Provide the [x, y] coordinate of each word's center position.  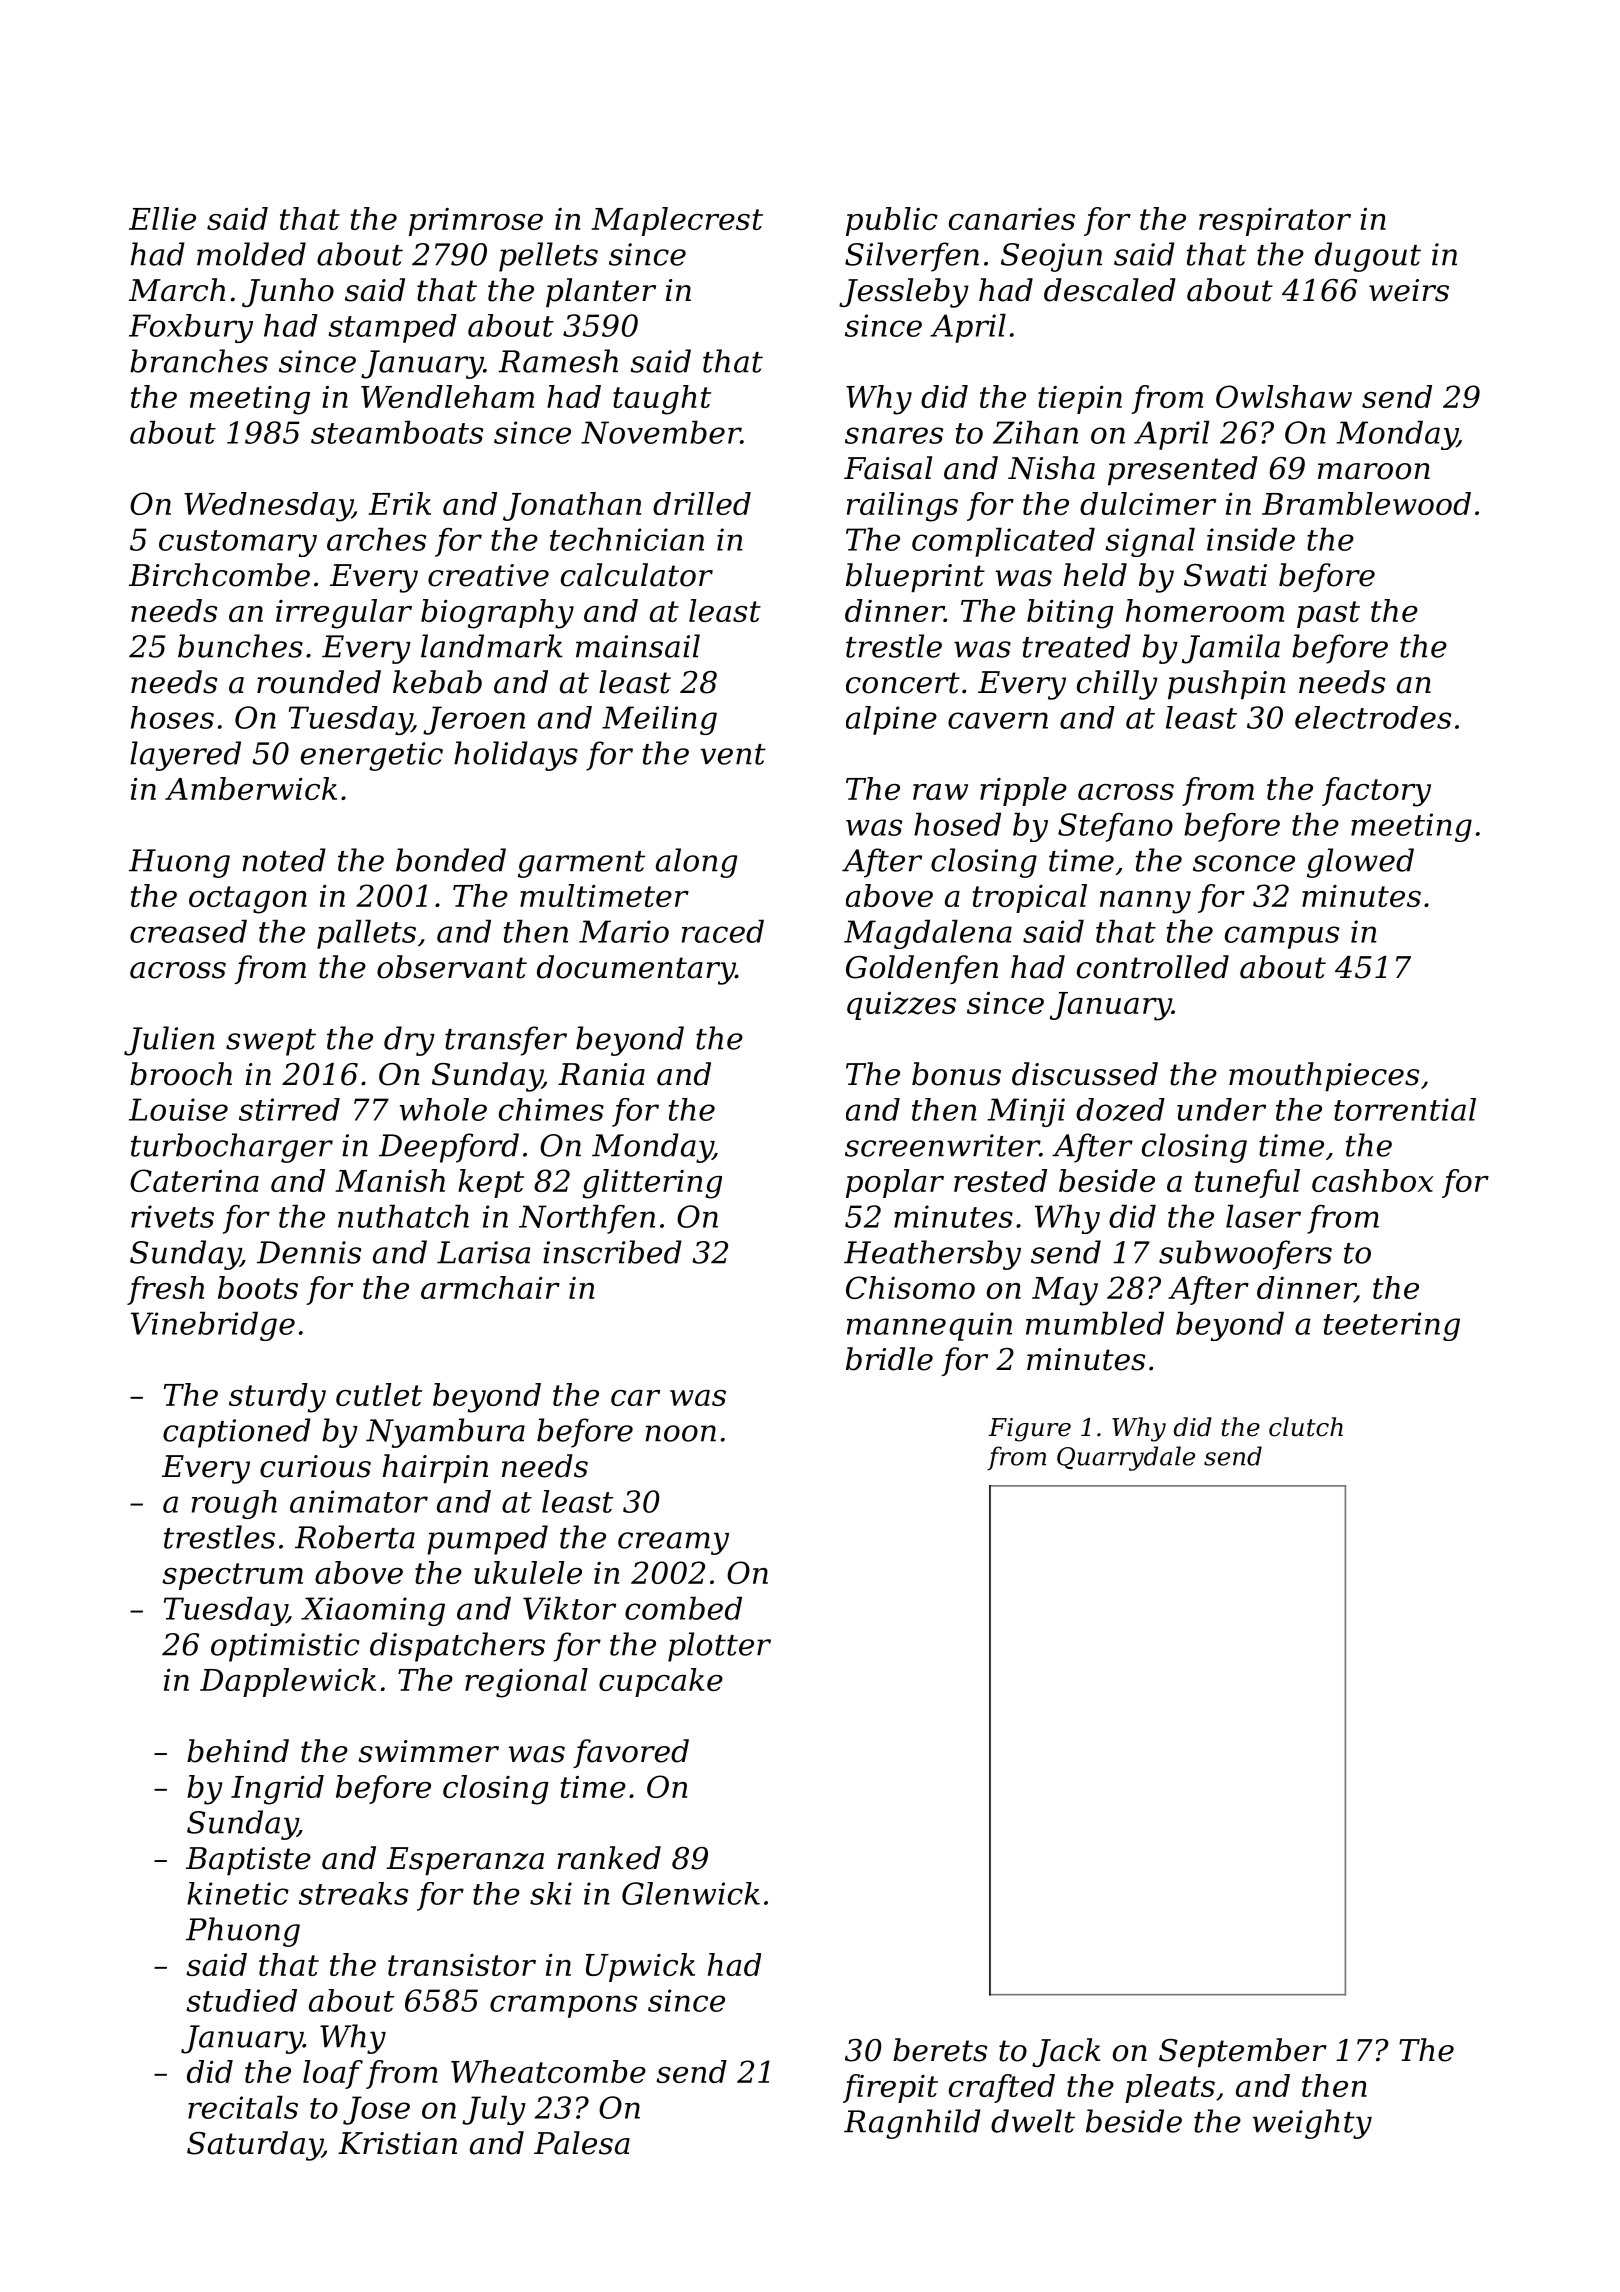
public [892, 221]
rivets [172, 1216]
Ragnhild [912, 2124]
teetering [1392, 1326]
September [1243, 2052]
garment [581, 864]
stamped [392, 328]
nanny [1145, 902]
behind [238, 1751]
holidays [516, 756]
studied [241, 2000]
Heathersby [932, 1255]
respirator [1275, 222]
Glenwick [691, 1893]
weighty [1312, 2124]
